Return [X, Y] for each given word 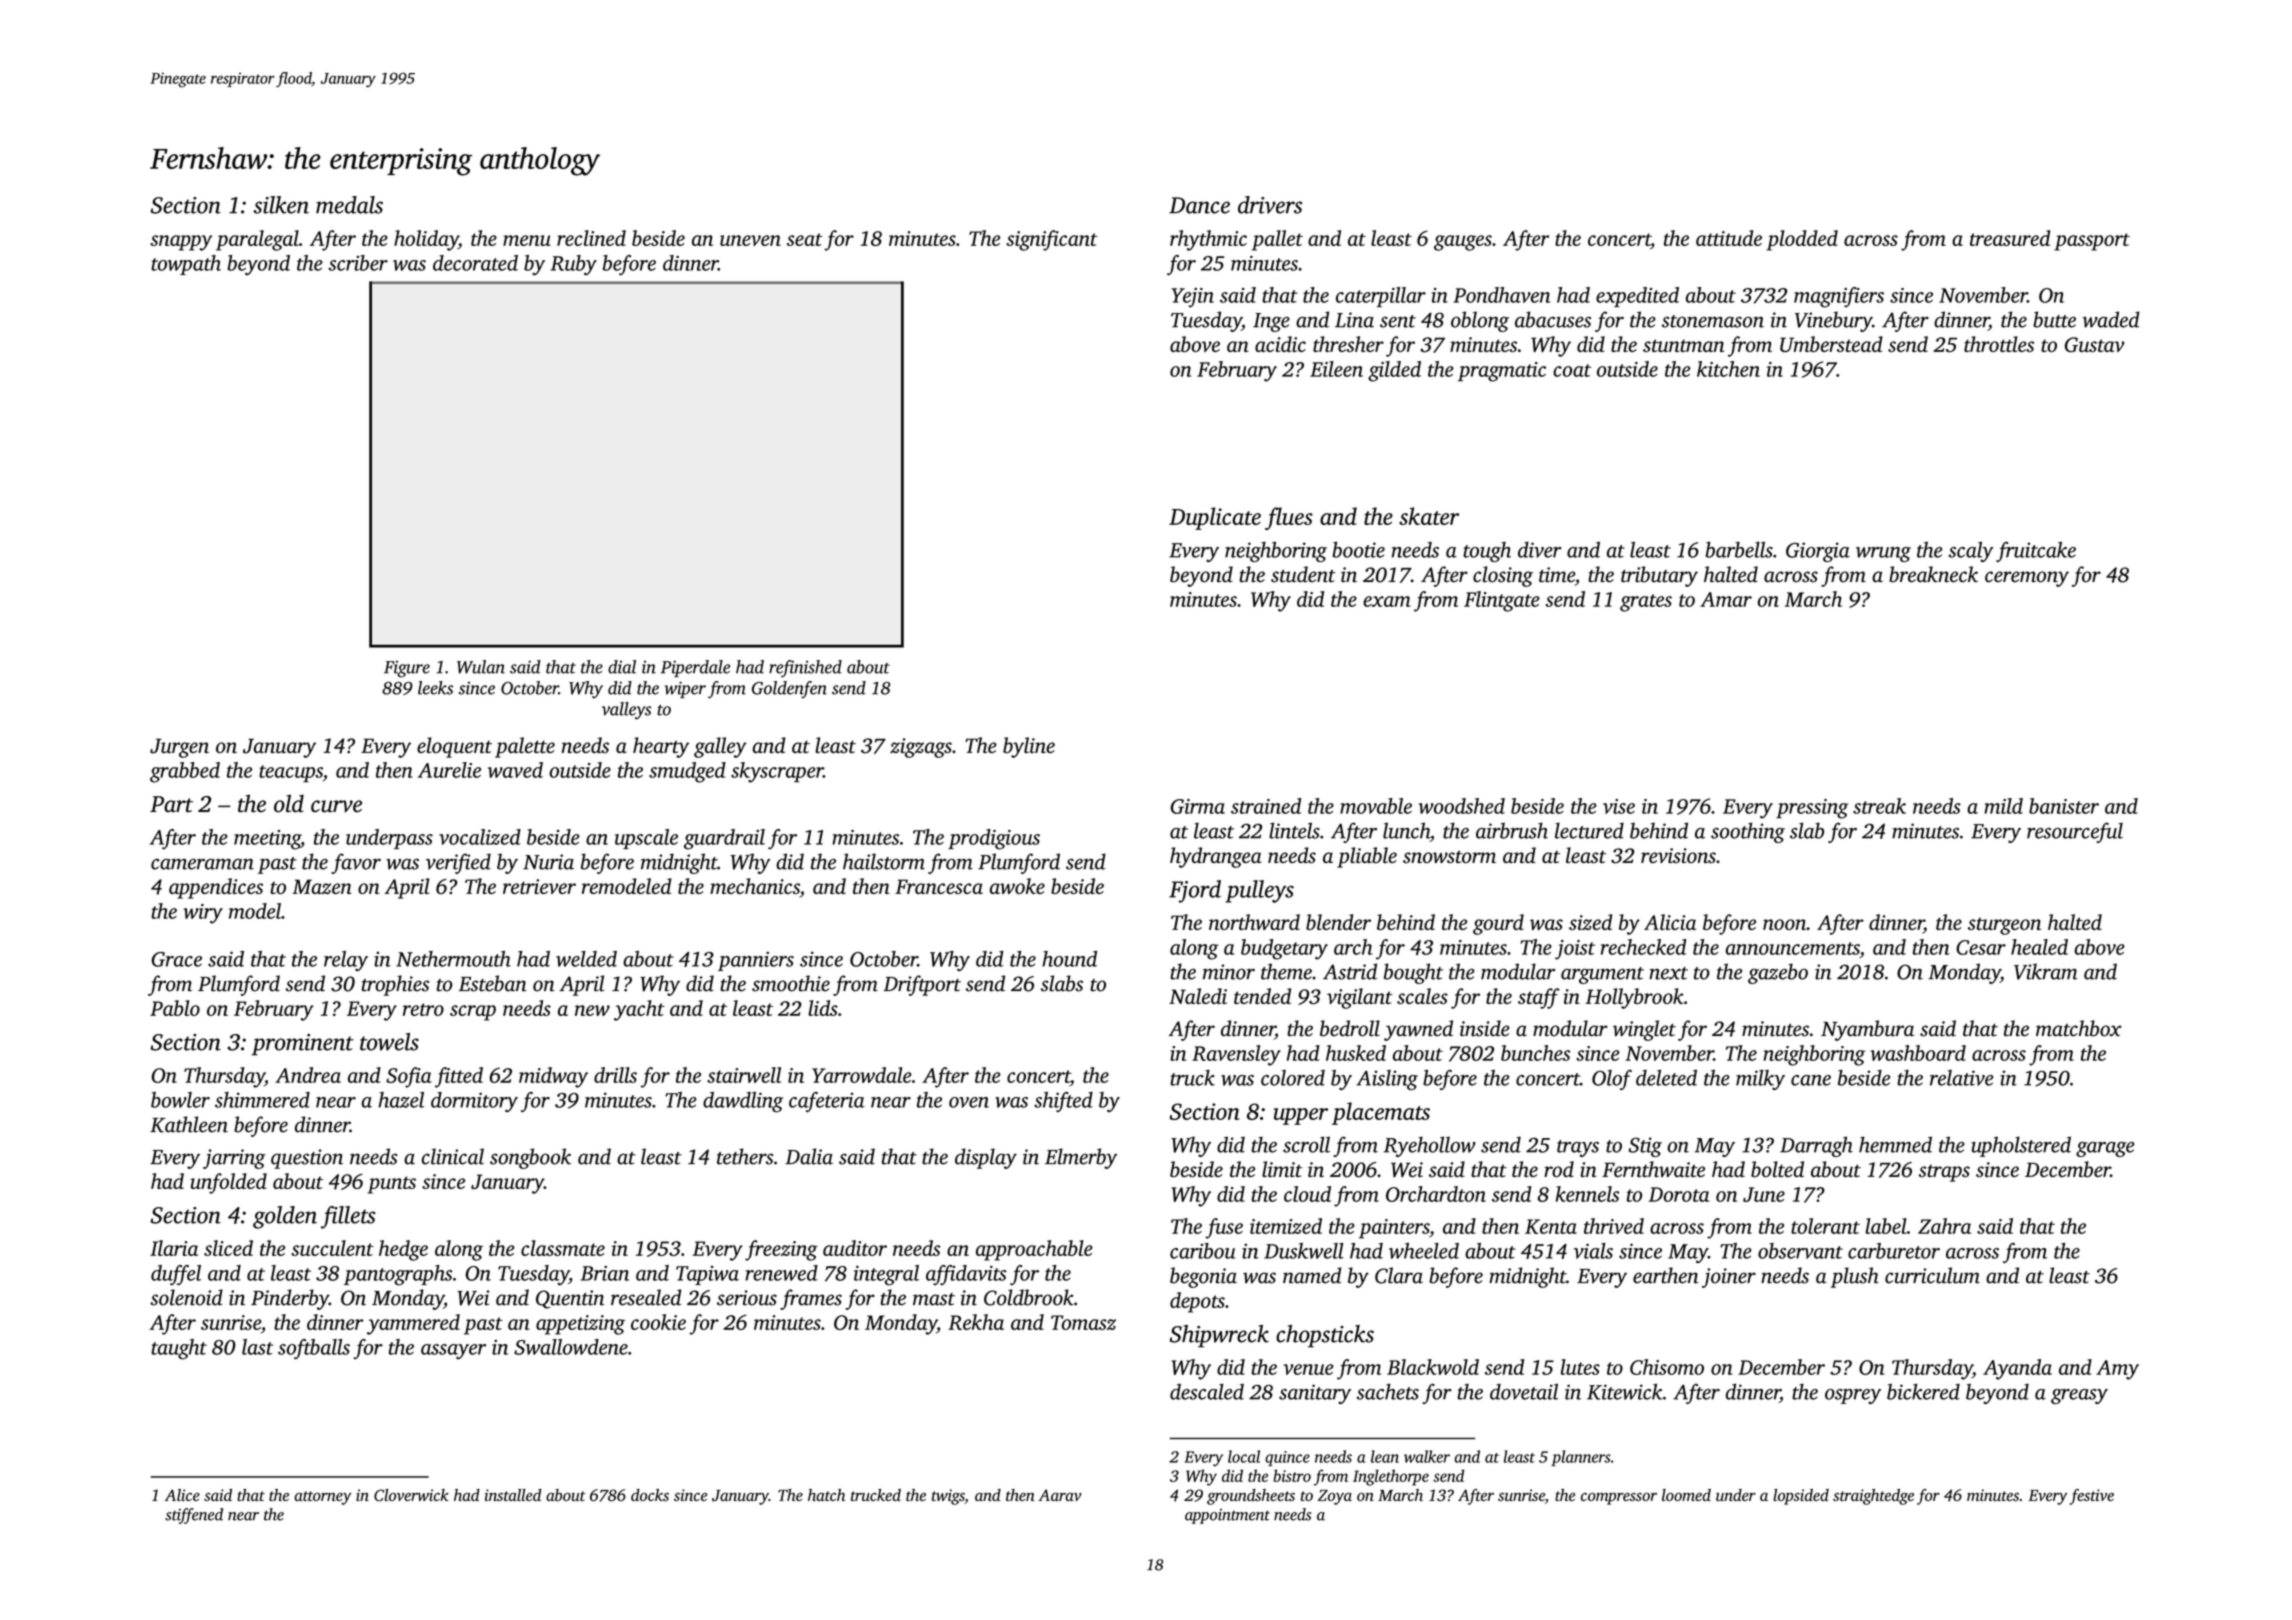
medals [349, 205]
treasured [2010, 238]
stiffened [194, 1516]
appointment [1227, 1516]
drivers [1270, 205]
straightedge [1873, 1497]
